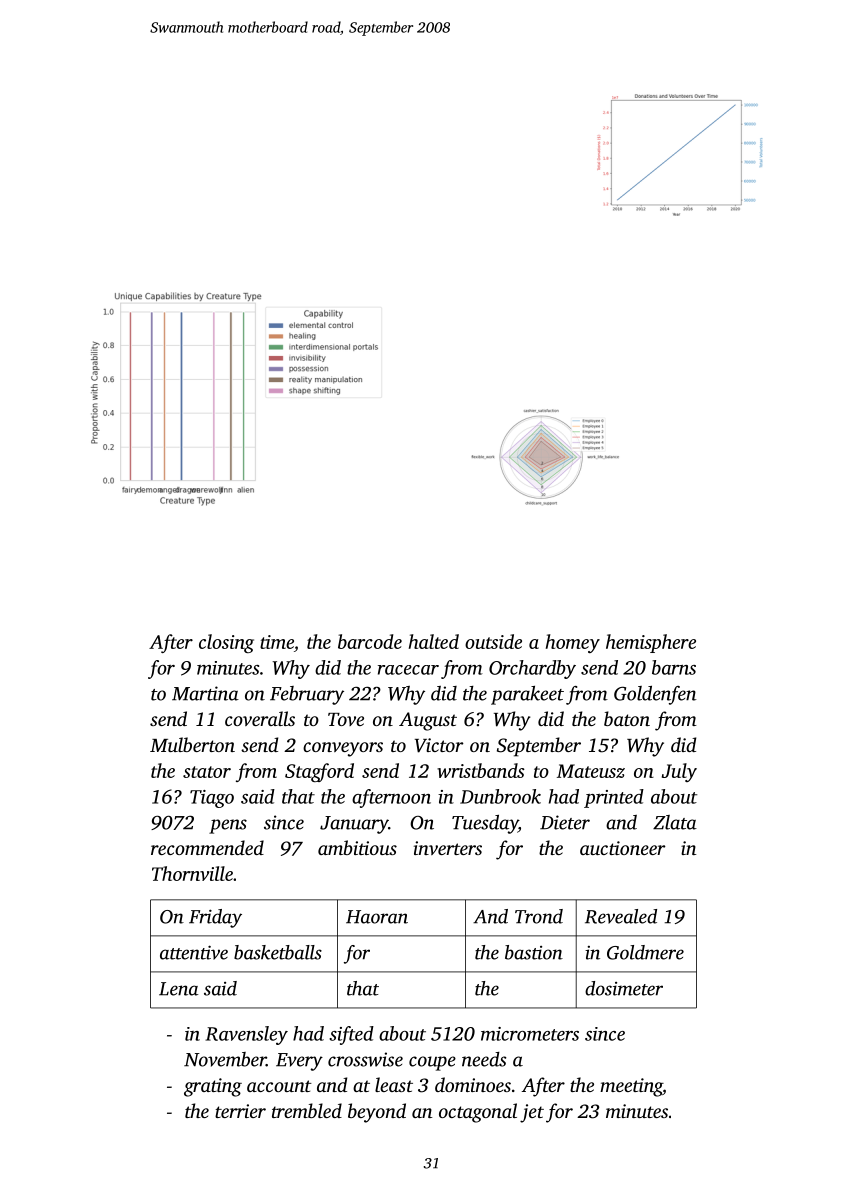 Image resolution: width=847 pixels, height=1202 pixels. What do you see at coordinates (278, 952) in the image?
I see `basketballs` at bounding box center [278, 952].
